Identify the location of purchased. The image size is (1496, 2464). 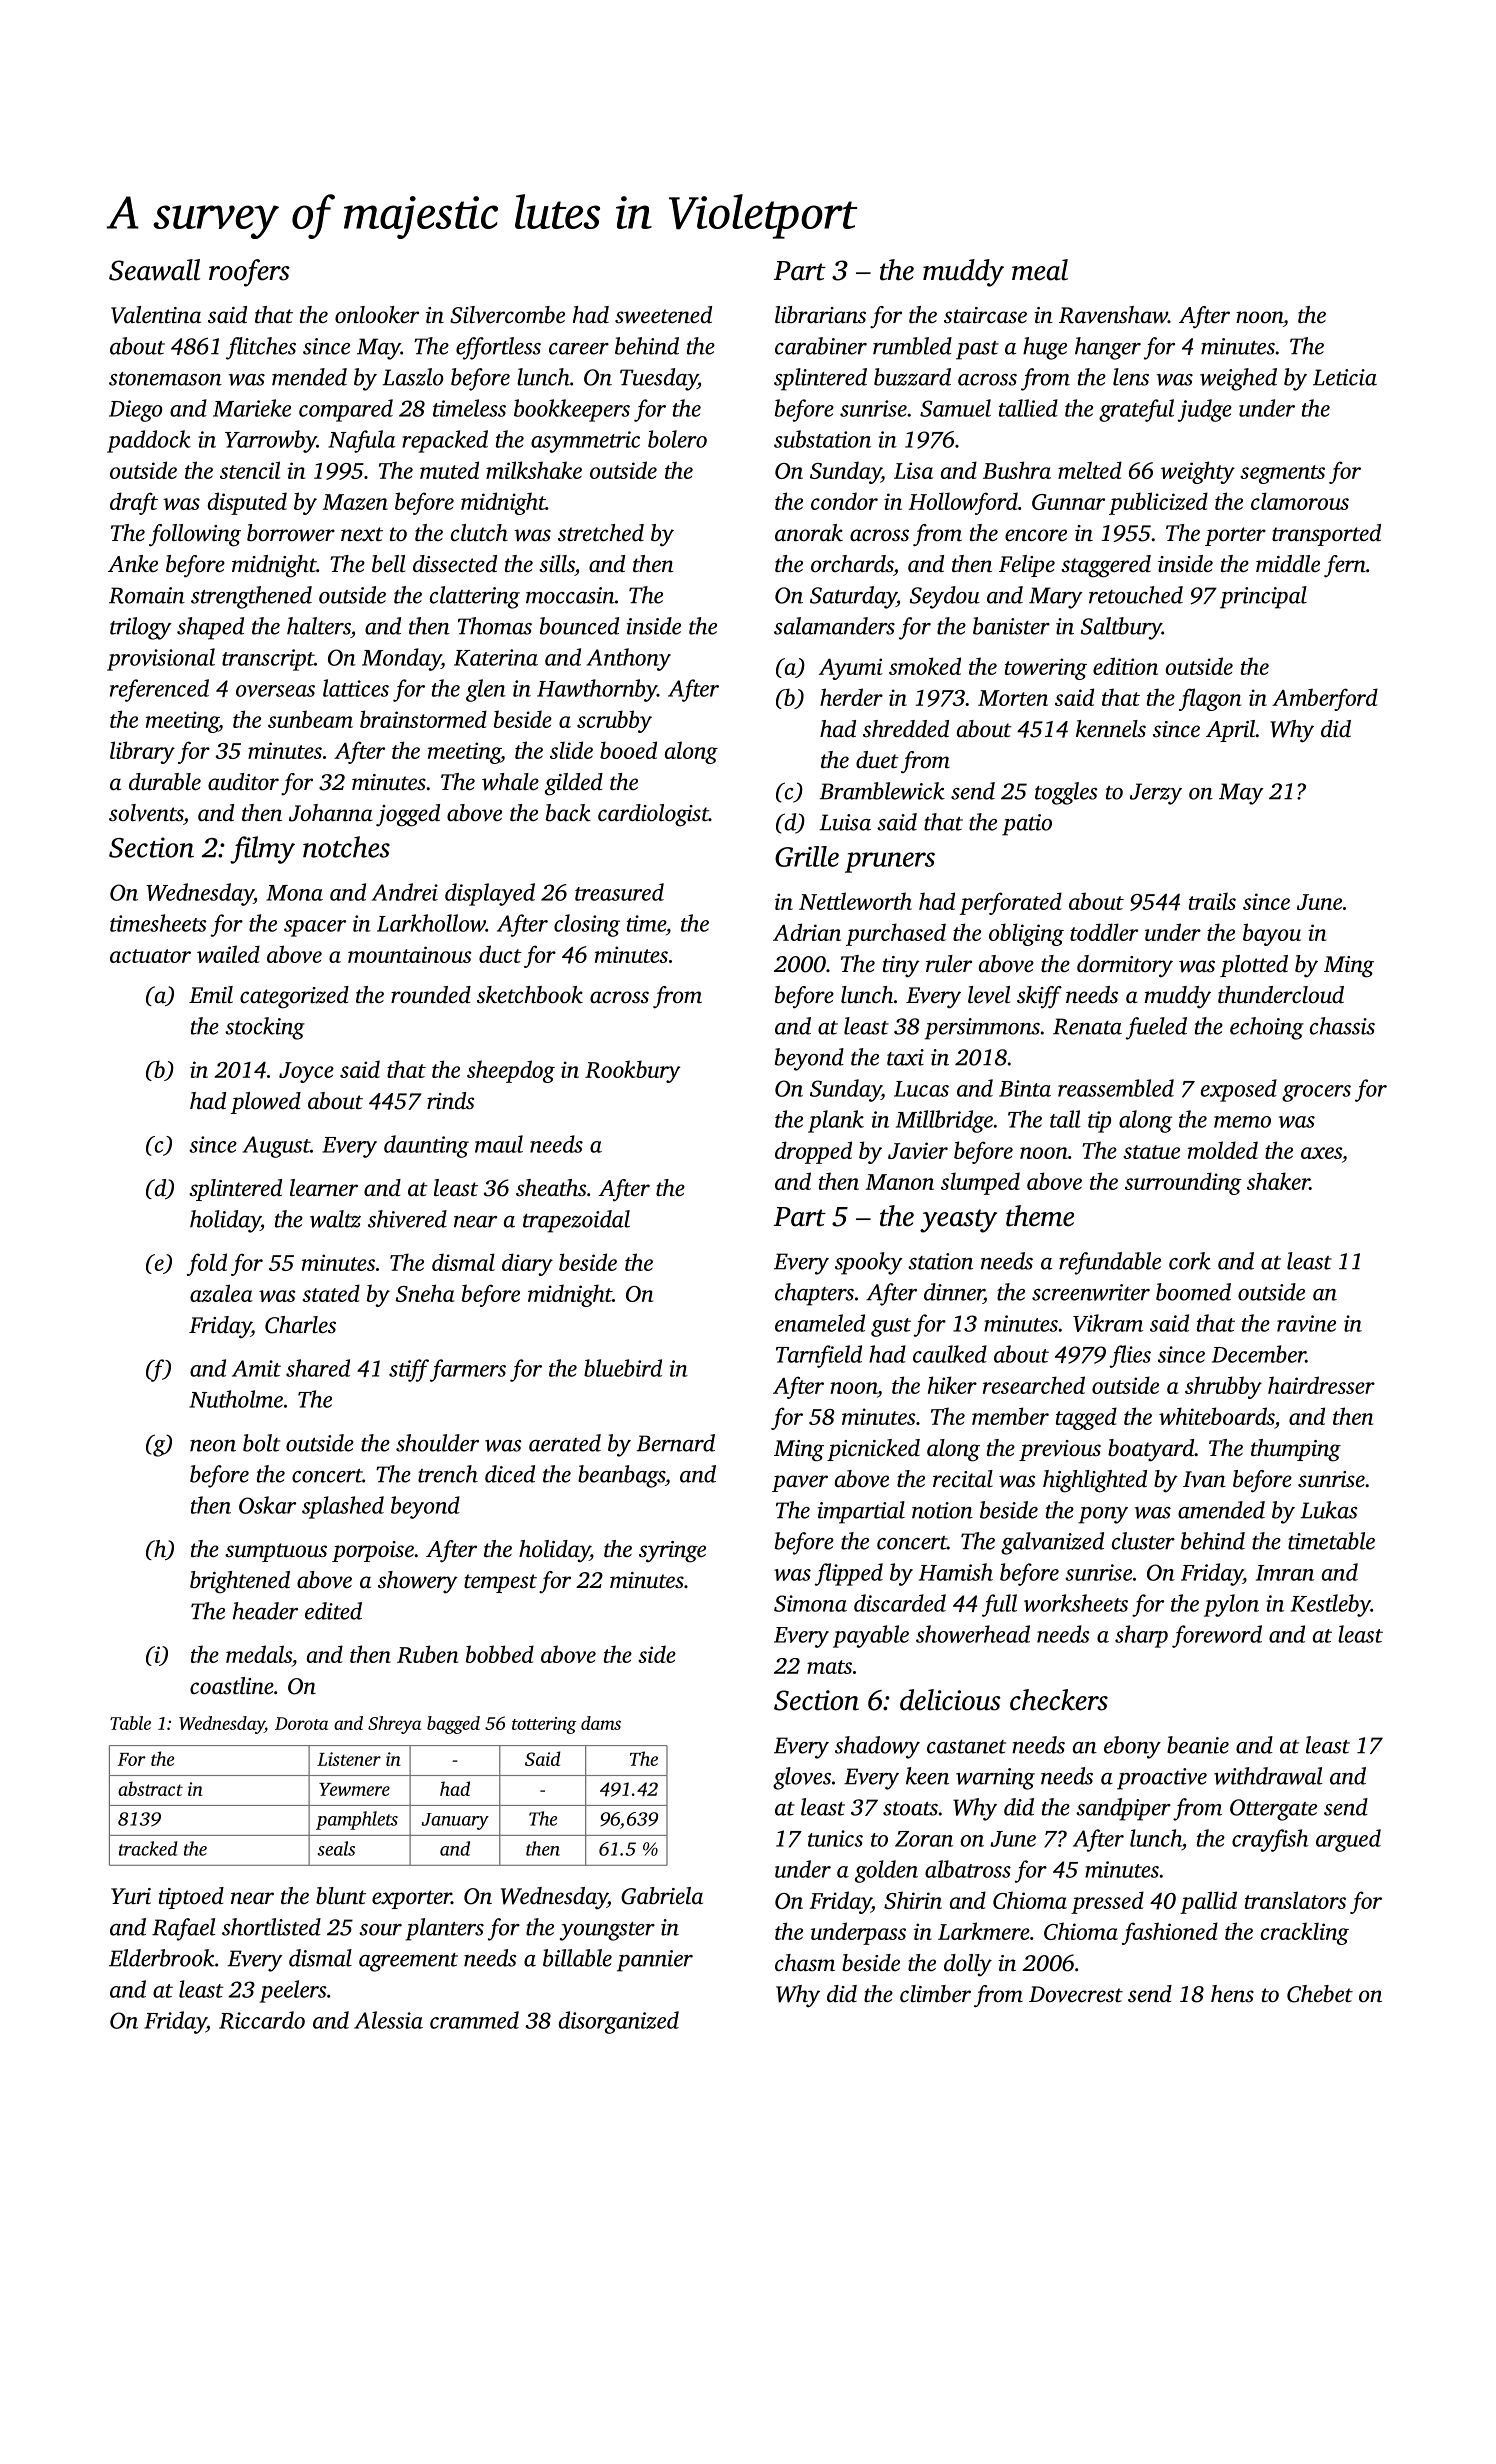
(896, 934).
